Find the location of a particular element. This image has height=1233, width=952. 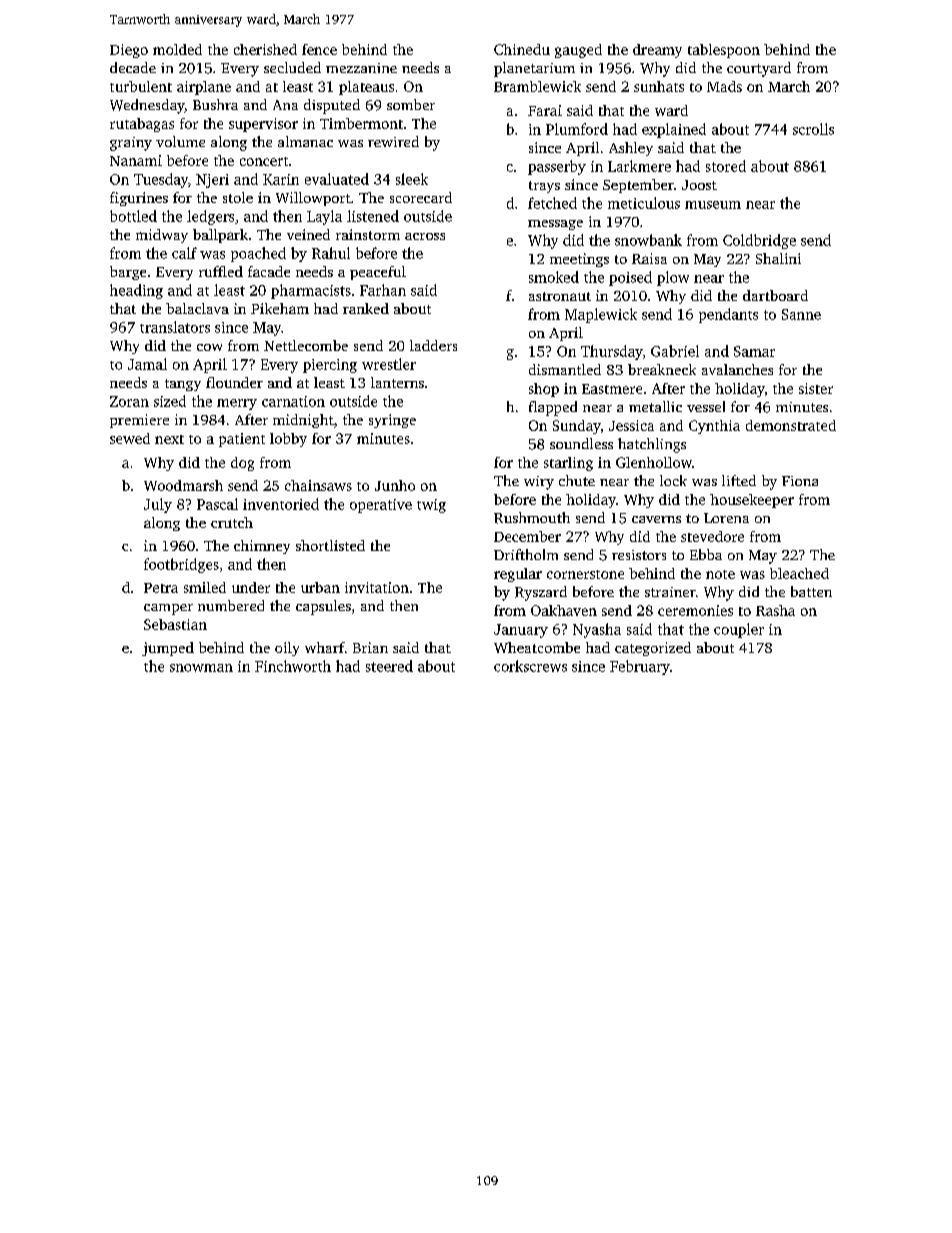

Farai is located at coordinates (545, 110).
